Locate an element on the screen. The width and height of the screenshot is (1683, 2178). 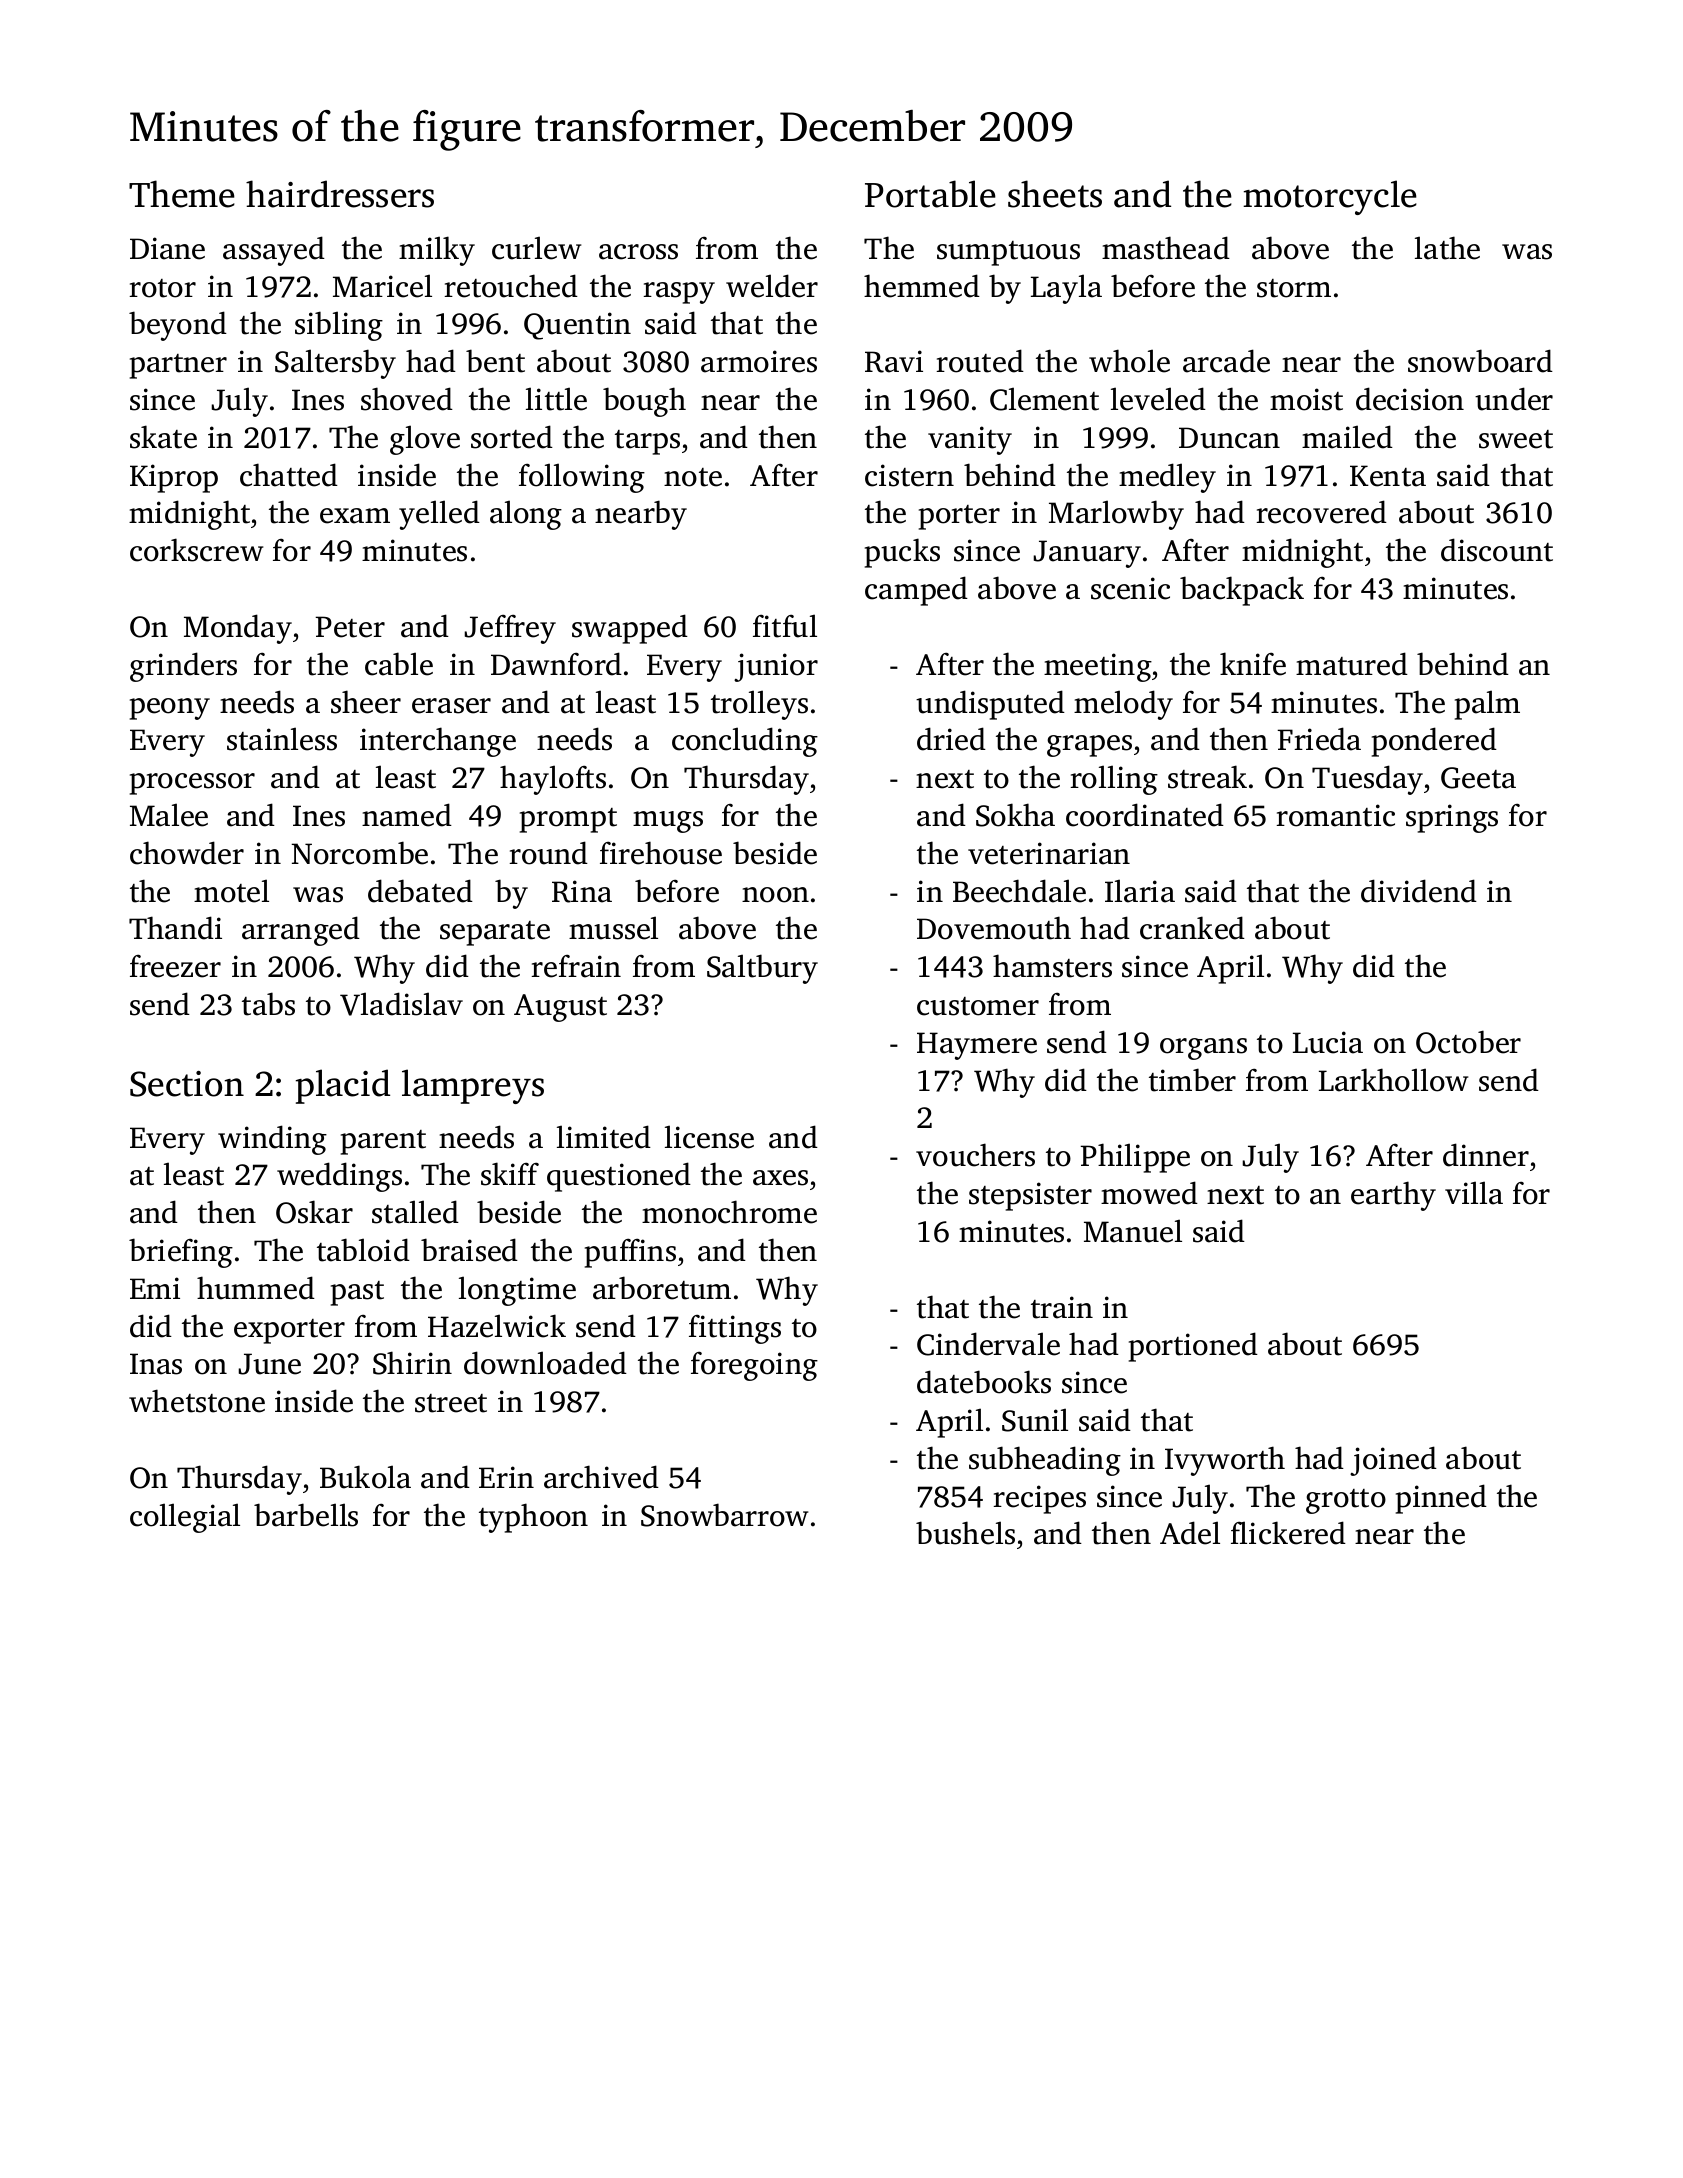
foregoing is located at coordinates (754, 1366).
